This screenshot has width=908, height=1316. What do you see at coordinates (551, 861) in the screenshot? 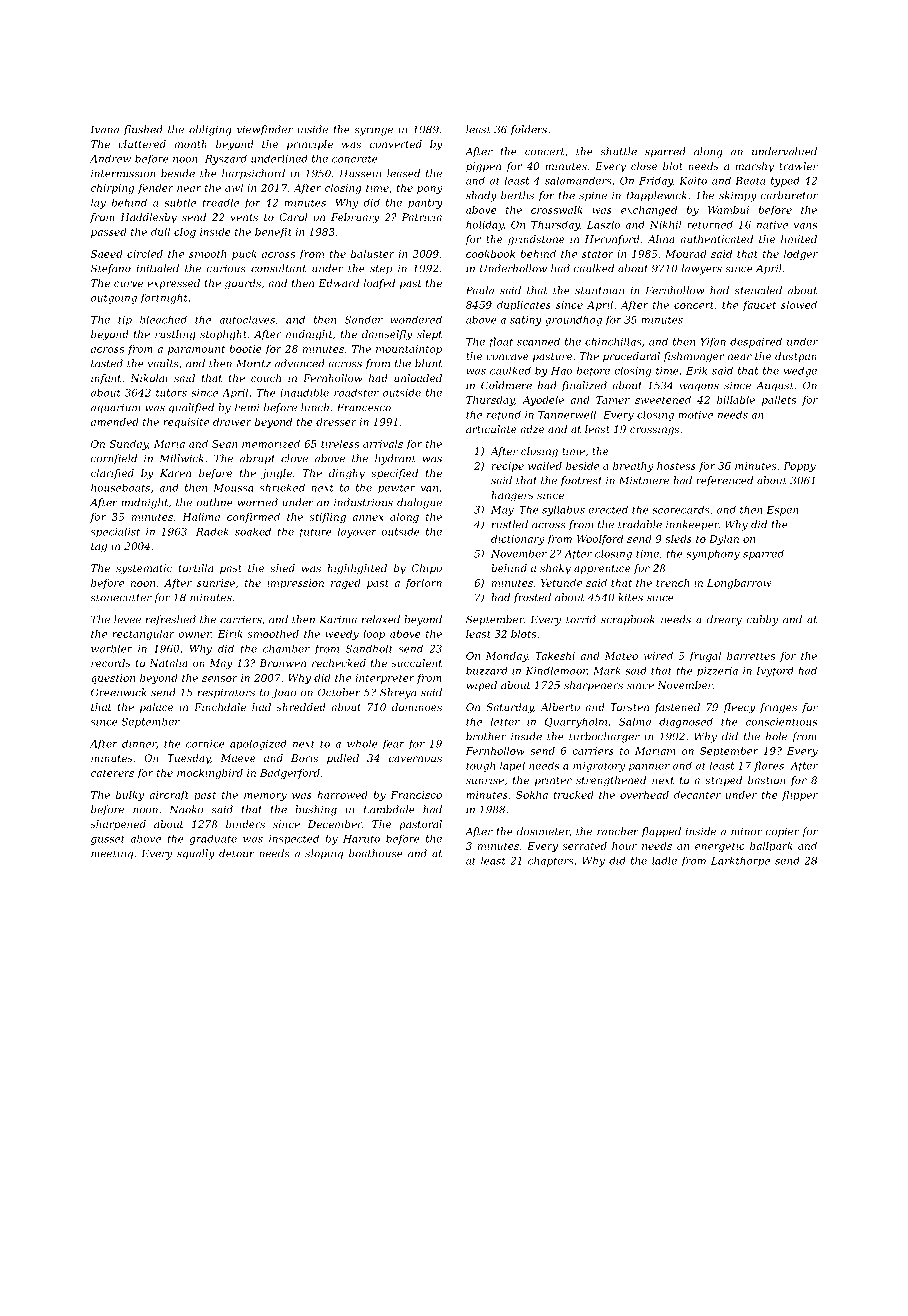
I see `chapters` at bounding box center [551, 861].
